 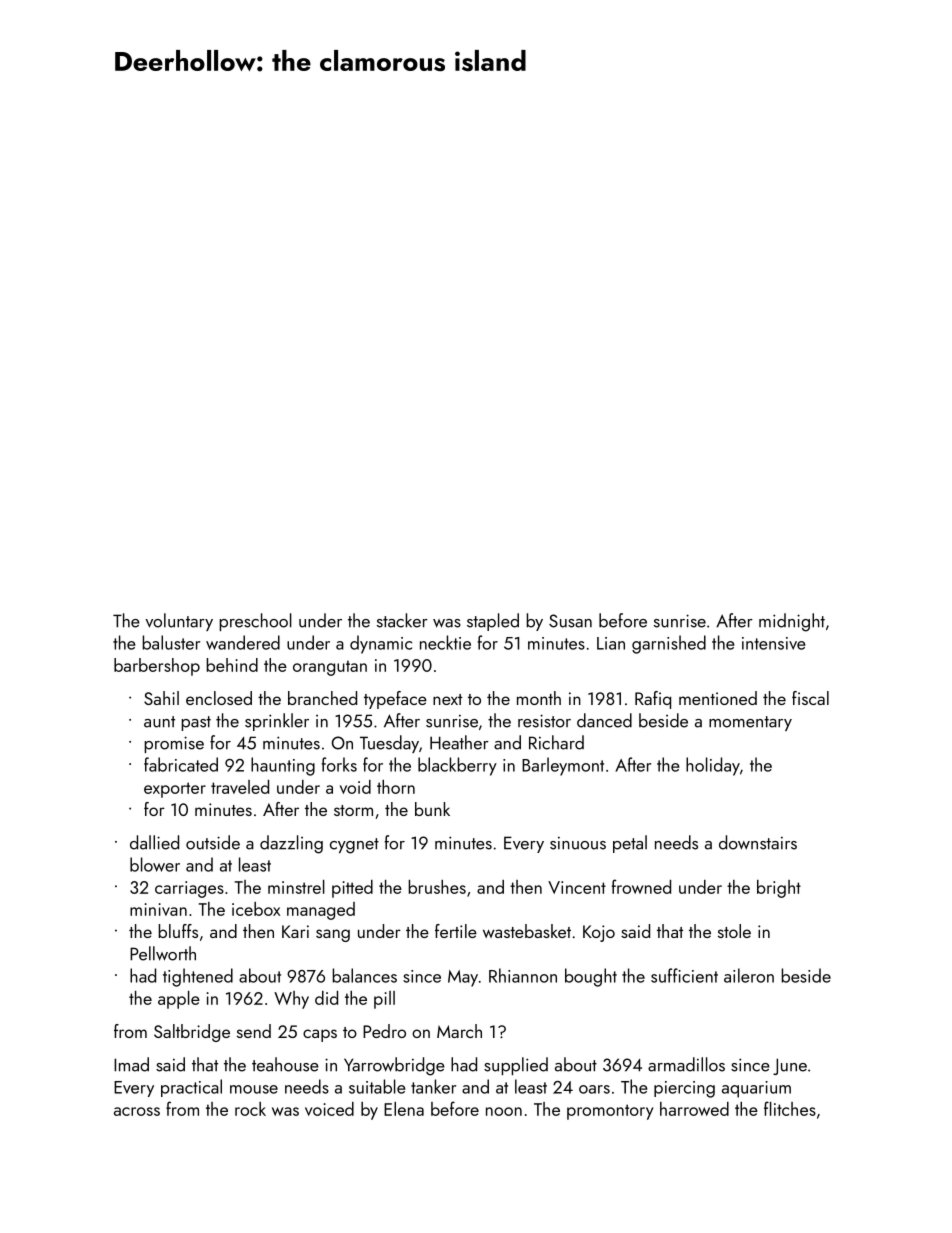 I want to click on voiced, so click(x=329, y=1109).
